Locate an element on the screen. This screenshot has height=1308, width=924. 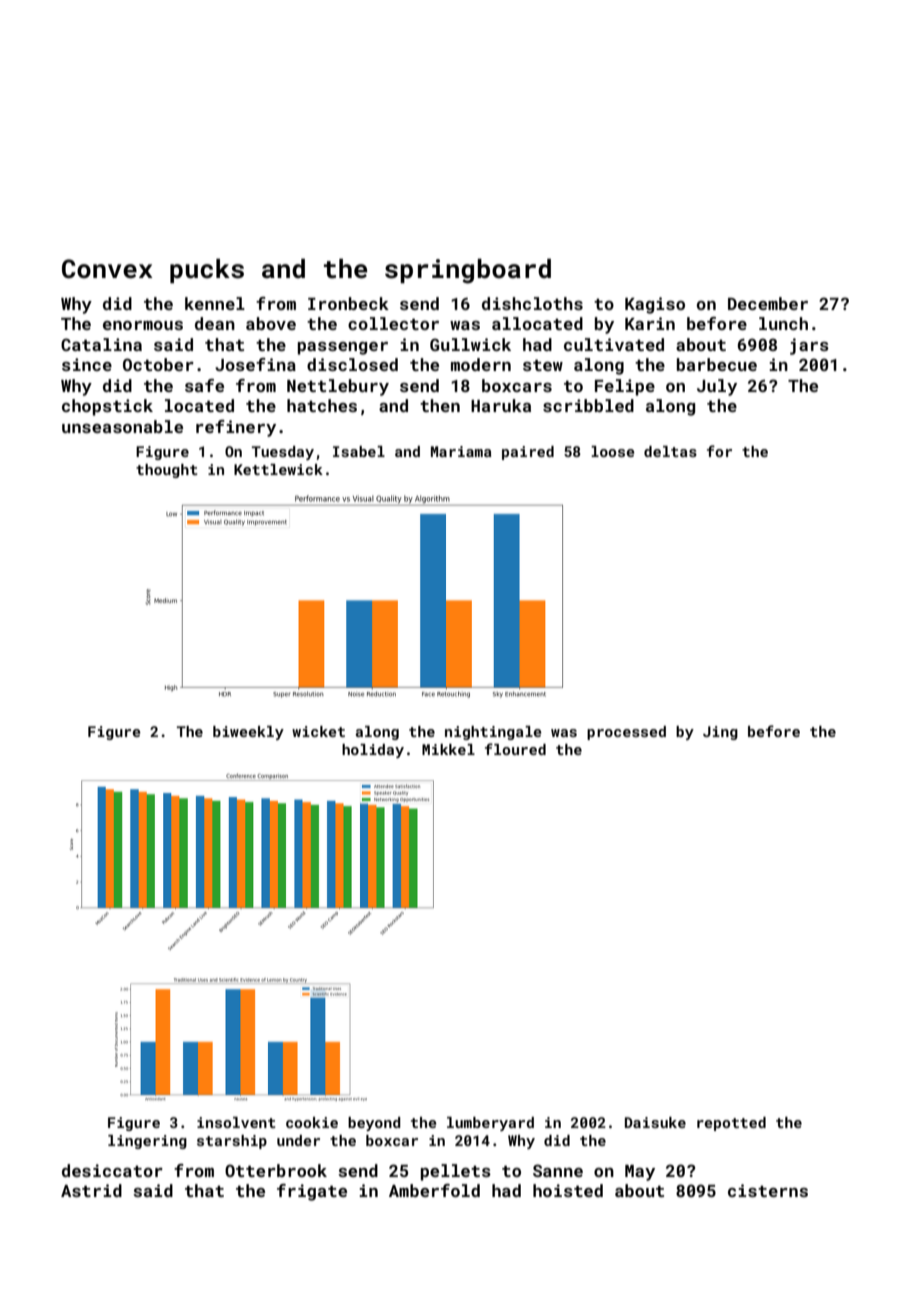
Kettlewick is located at coordinates (278, 469).
